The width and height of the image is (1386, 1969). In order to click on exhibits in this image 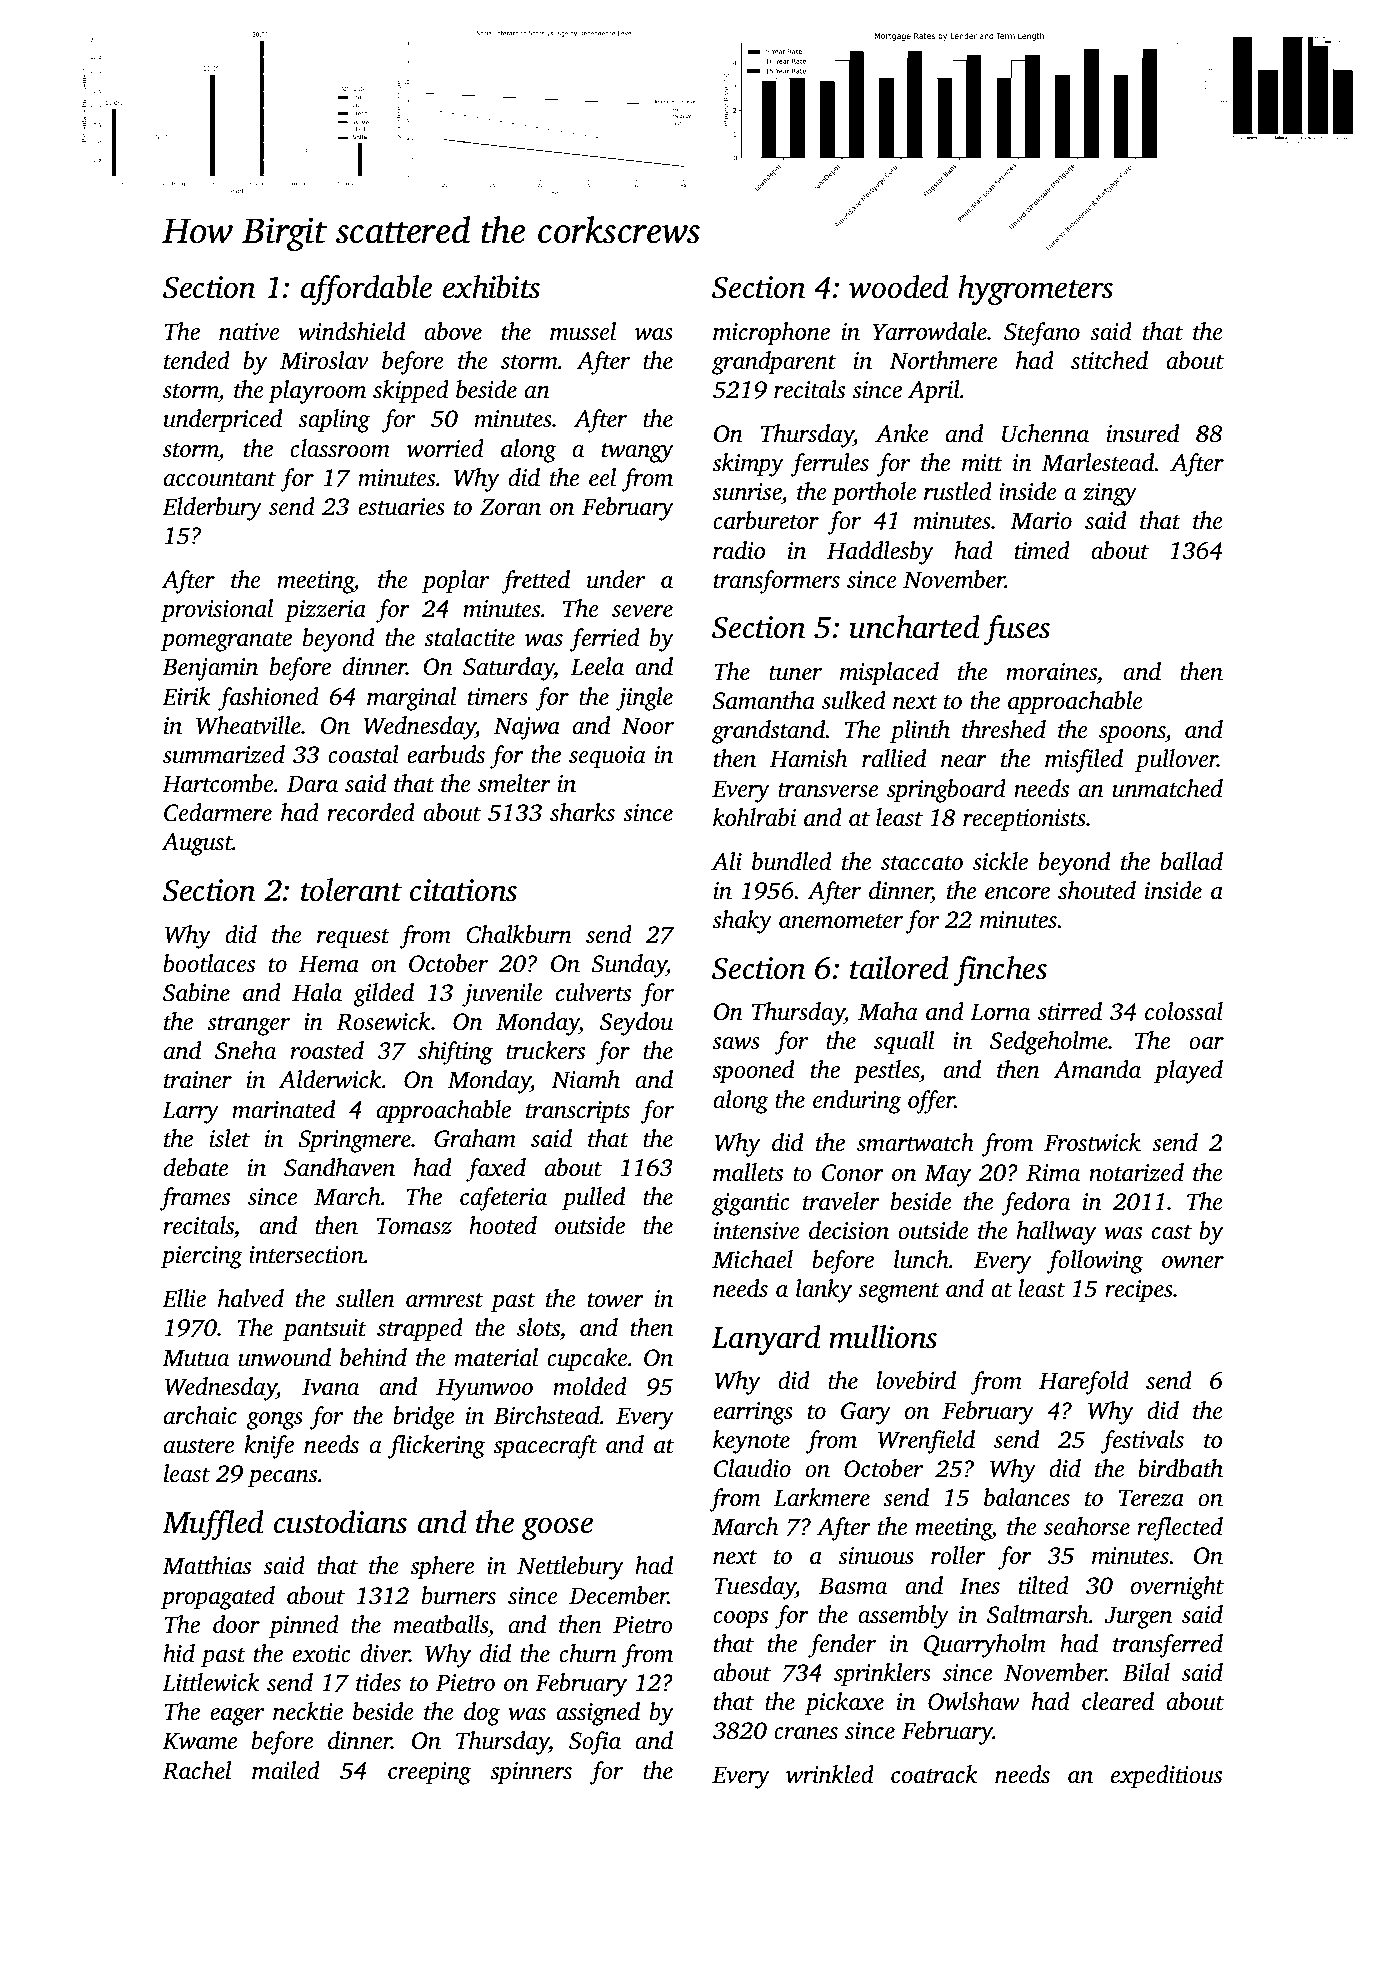, I will do `click(491, 287)`.
